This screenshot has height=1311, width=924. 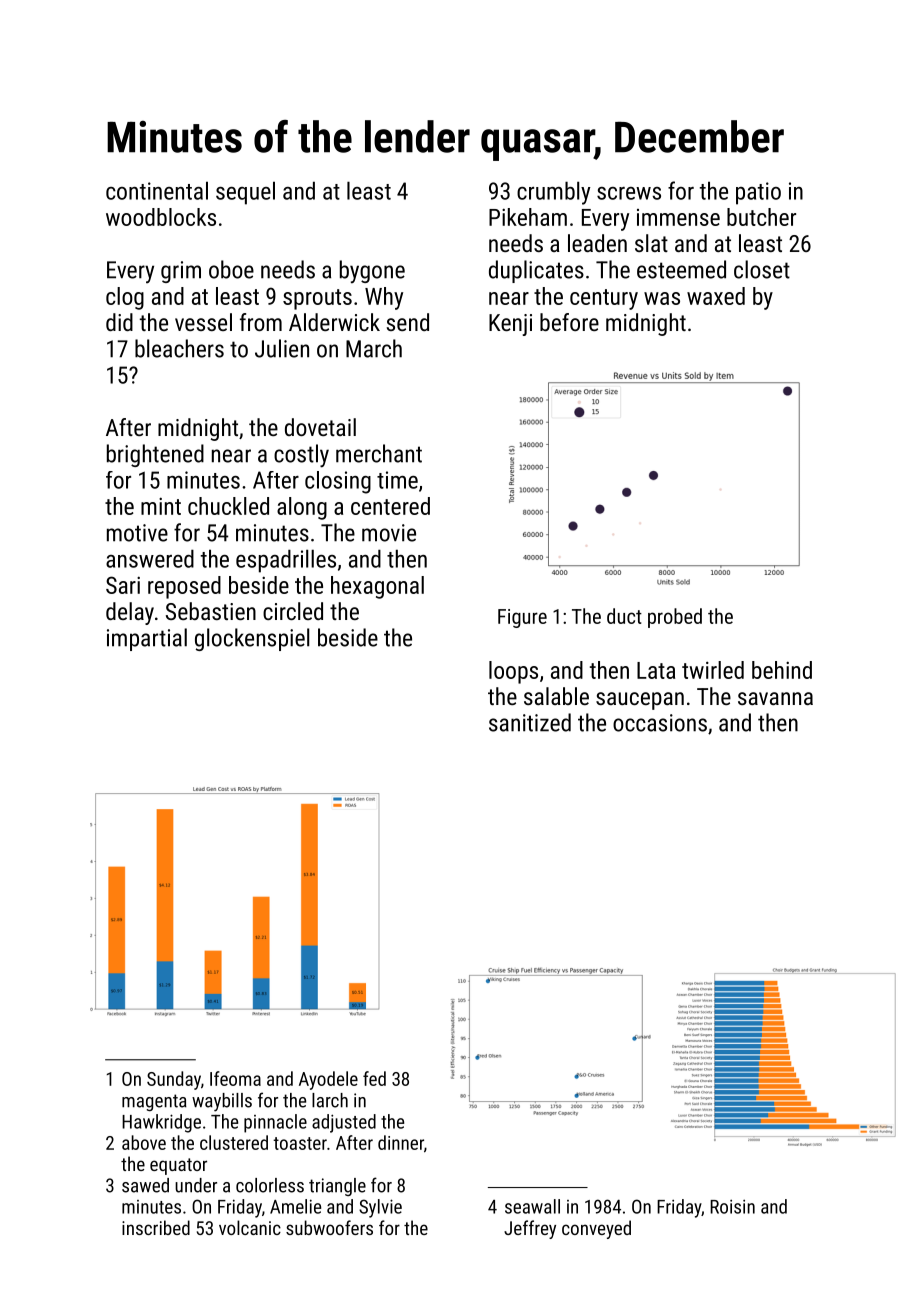 I want to click on sanitized, so click(x=530, y=722).
